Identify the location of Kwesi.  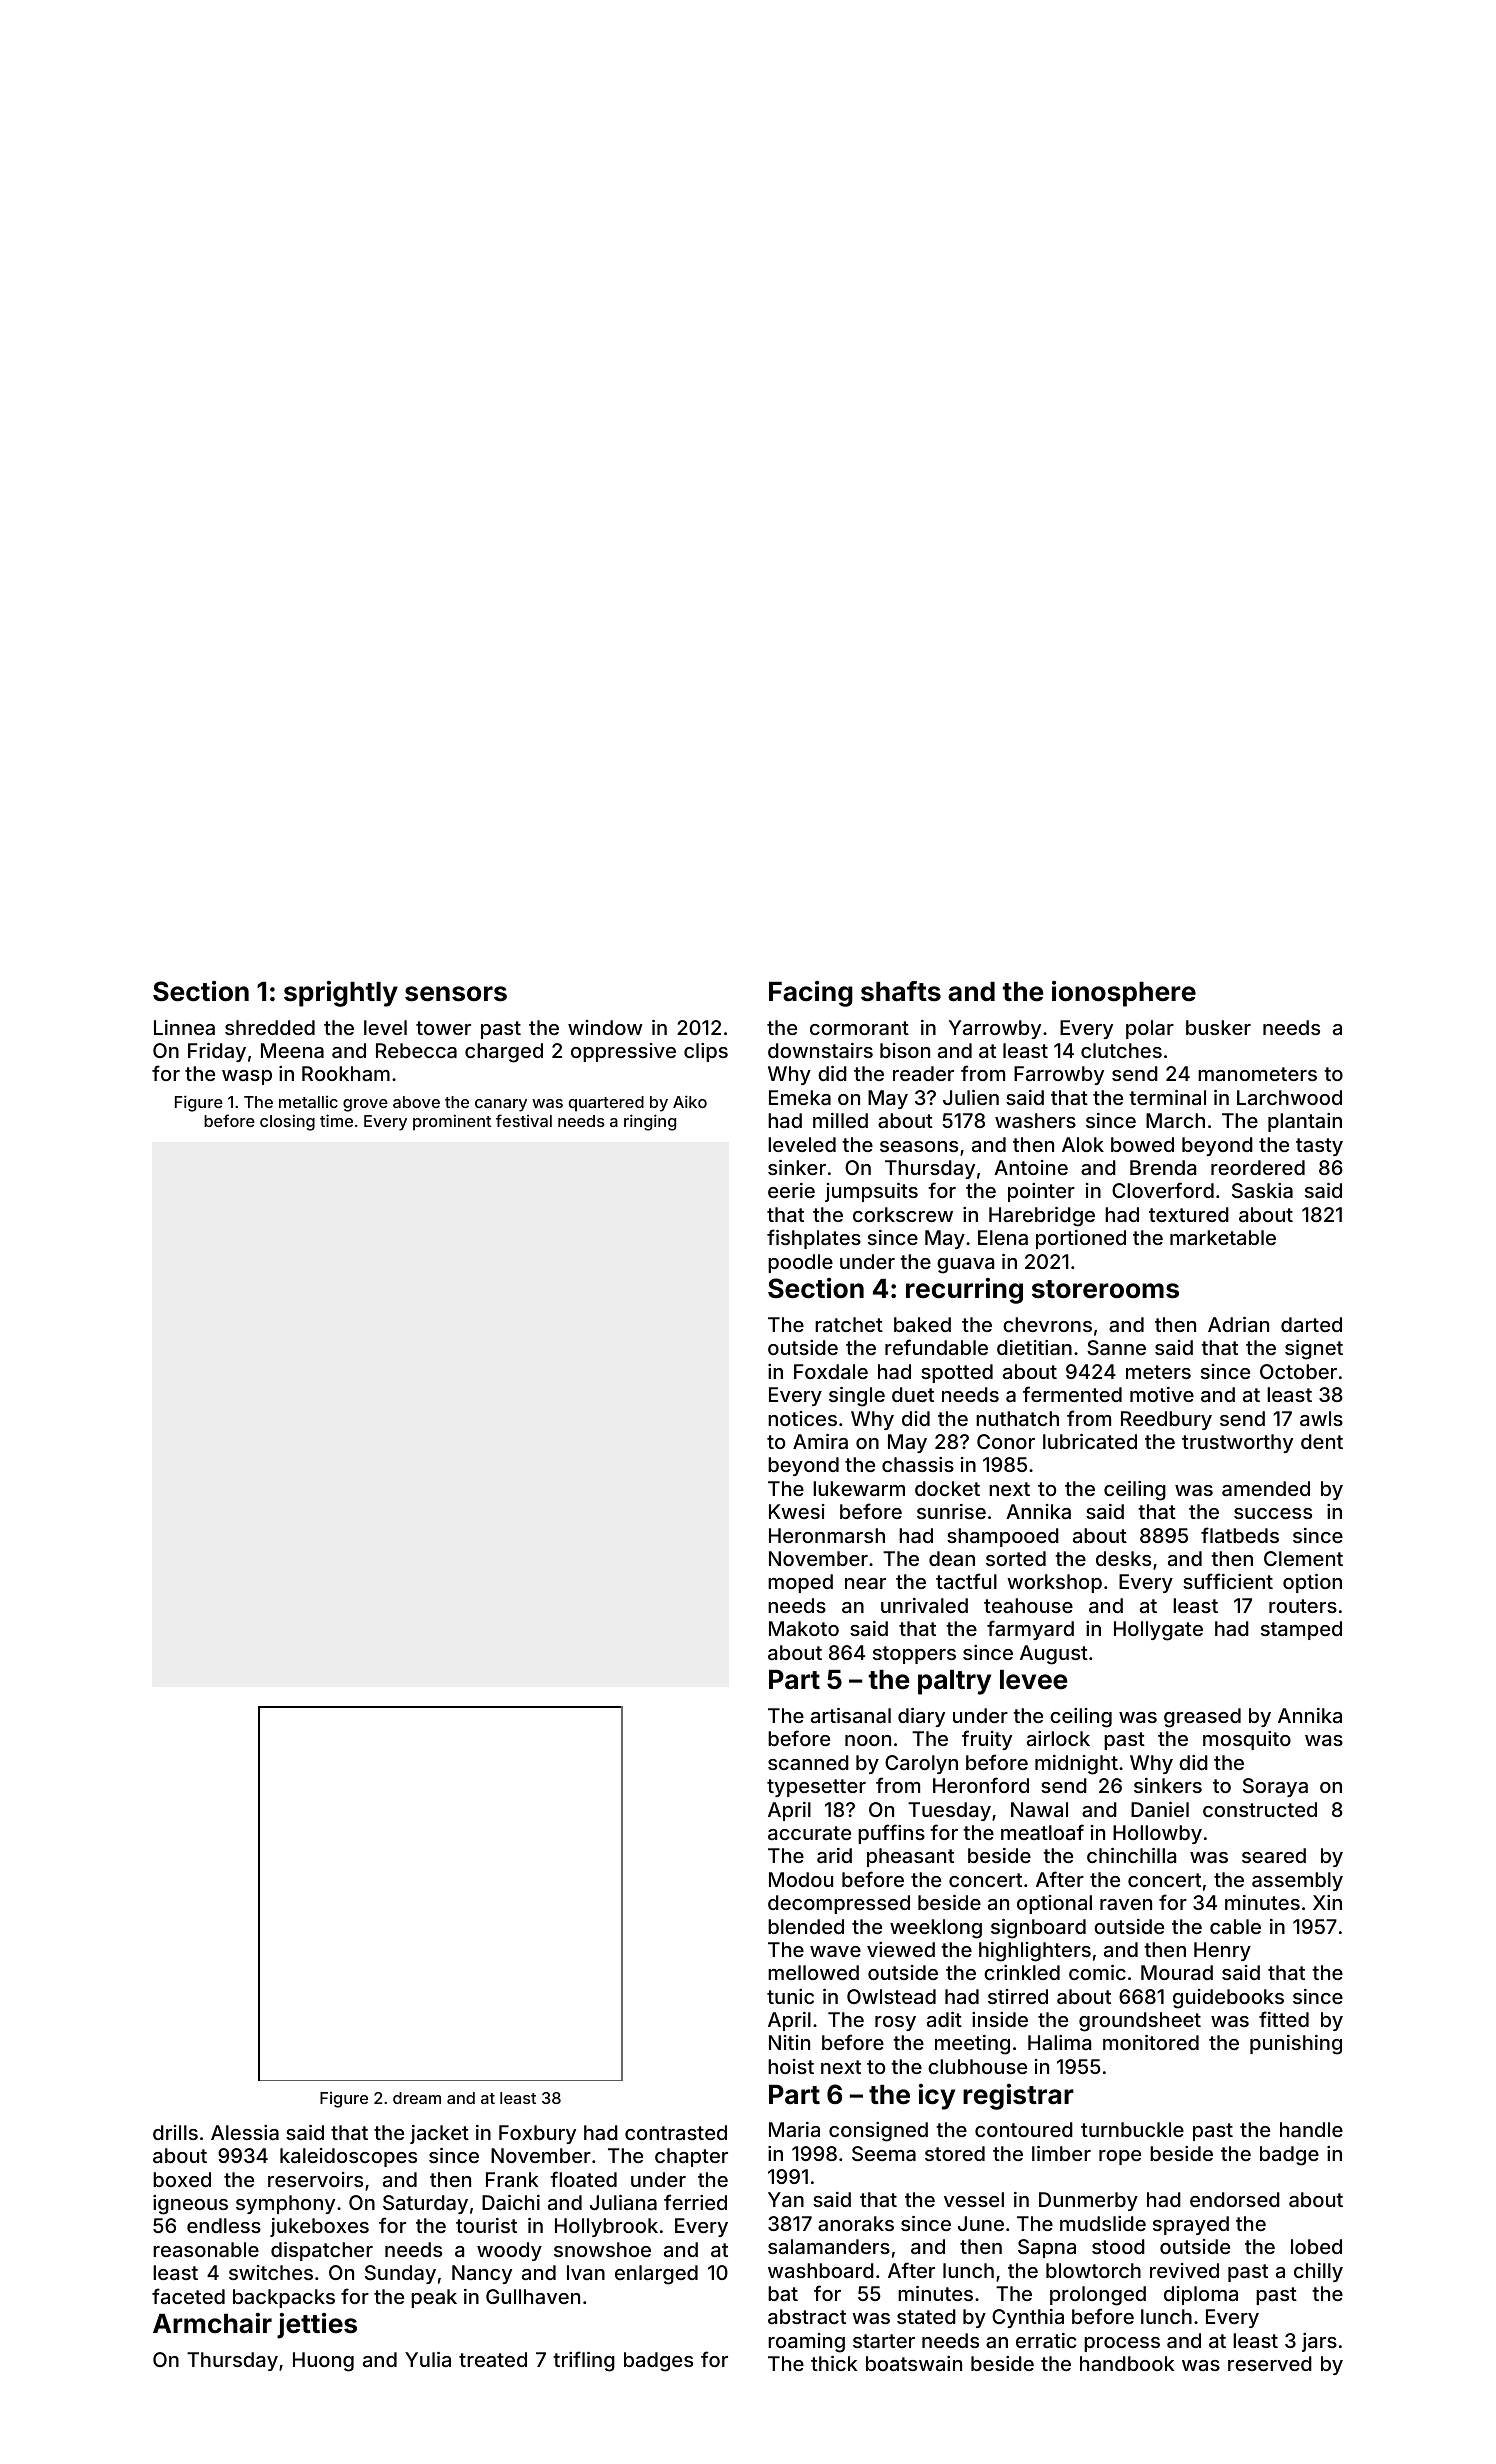
(797, 1511).
